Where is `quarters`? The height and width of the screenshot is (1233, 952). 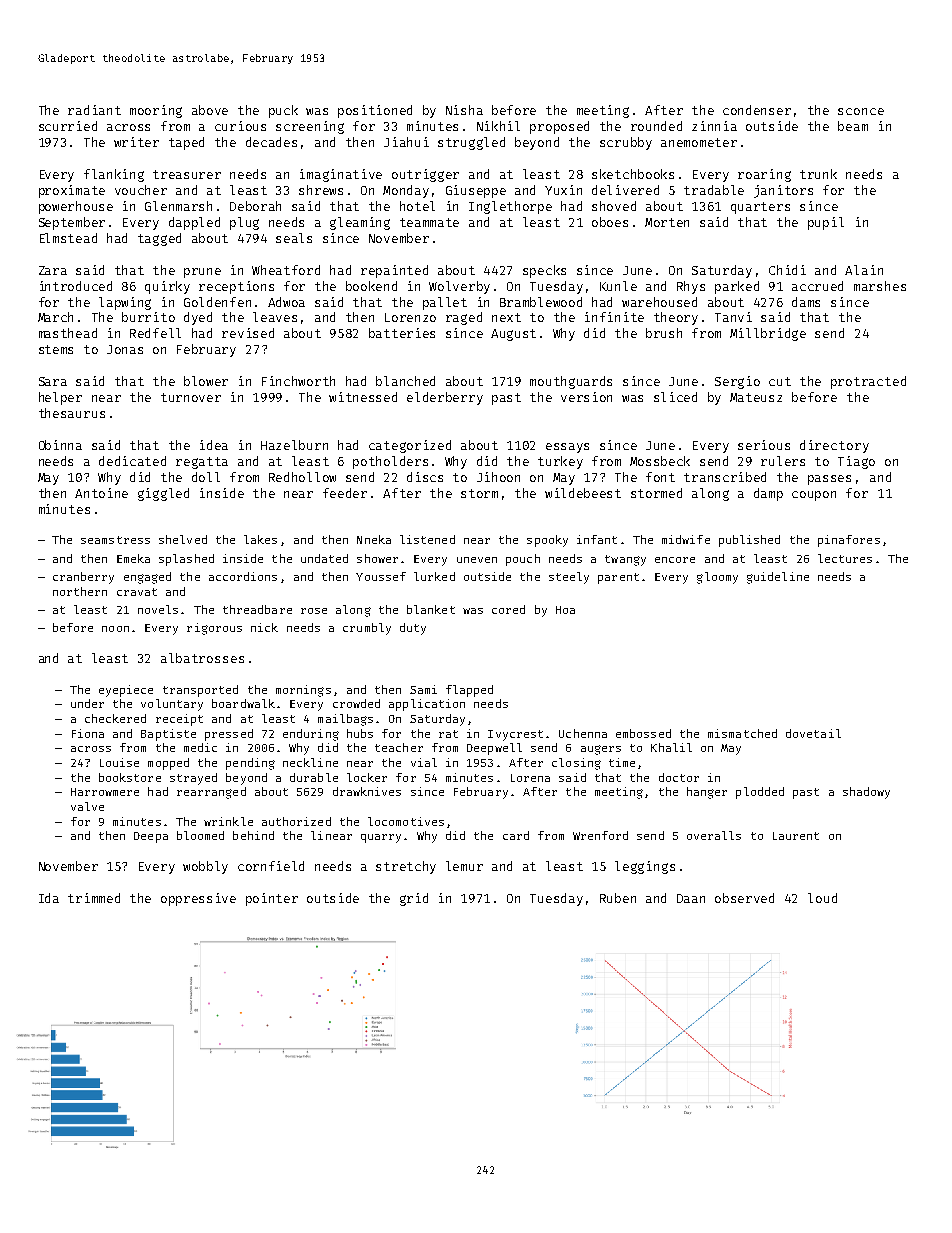 quarters is located at coordinates (760, 208).
